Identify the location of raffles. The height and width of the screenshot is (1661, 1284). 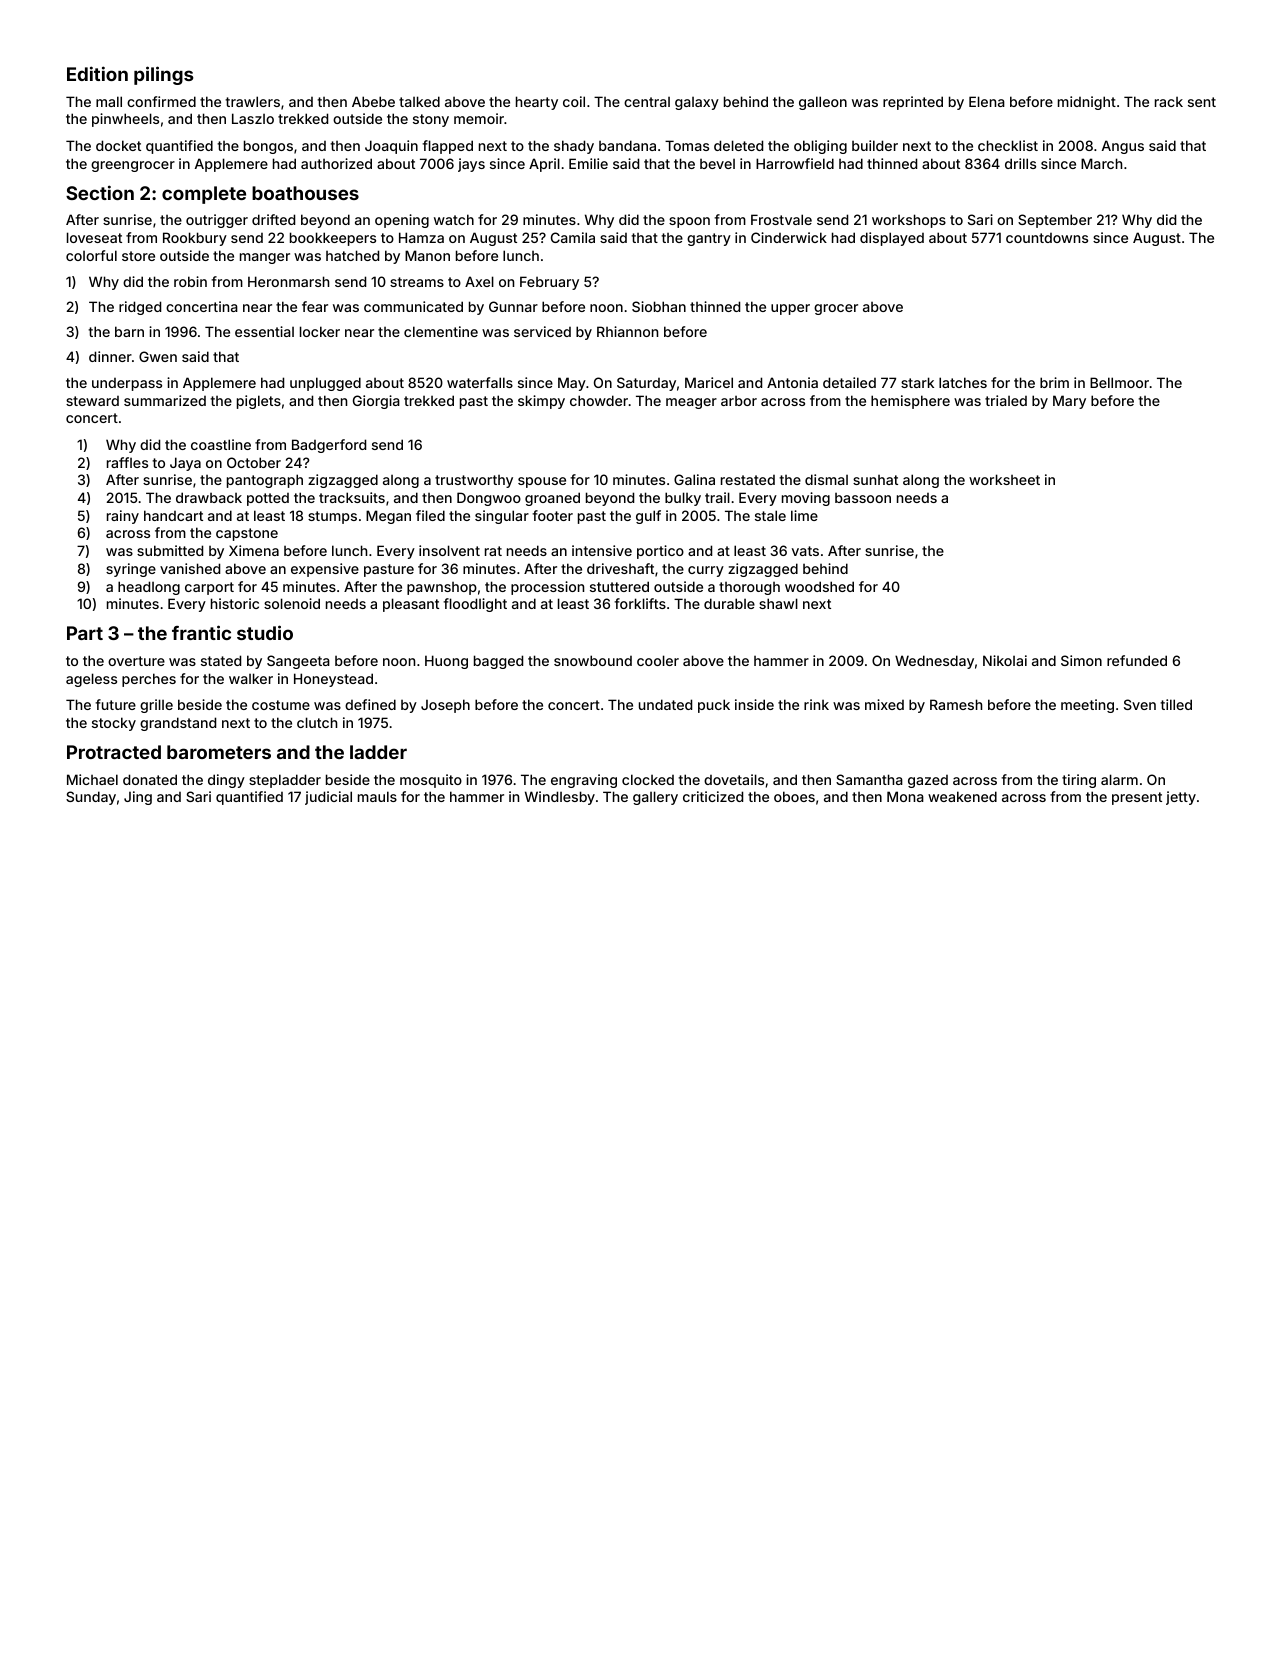
(127, 462).
